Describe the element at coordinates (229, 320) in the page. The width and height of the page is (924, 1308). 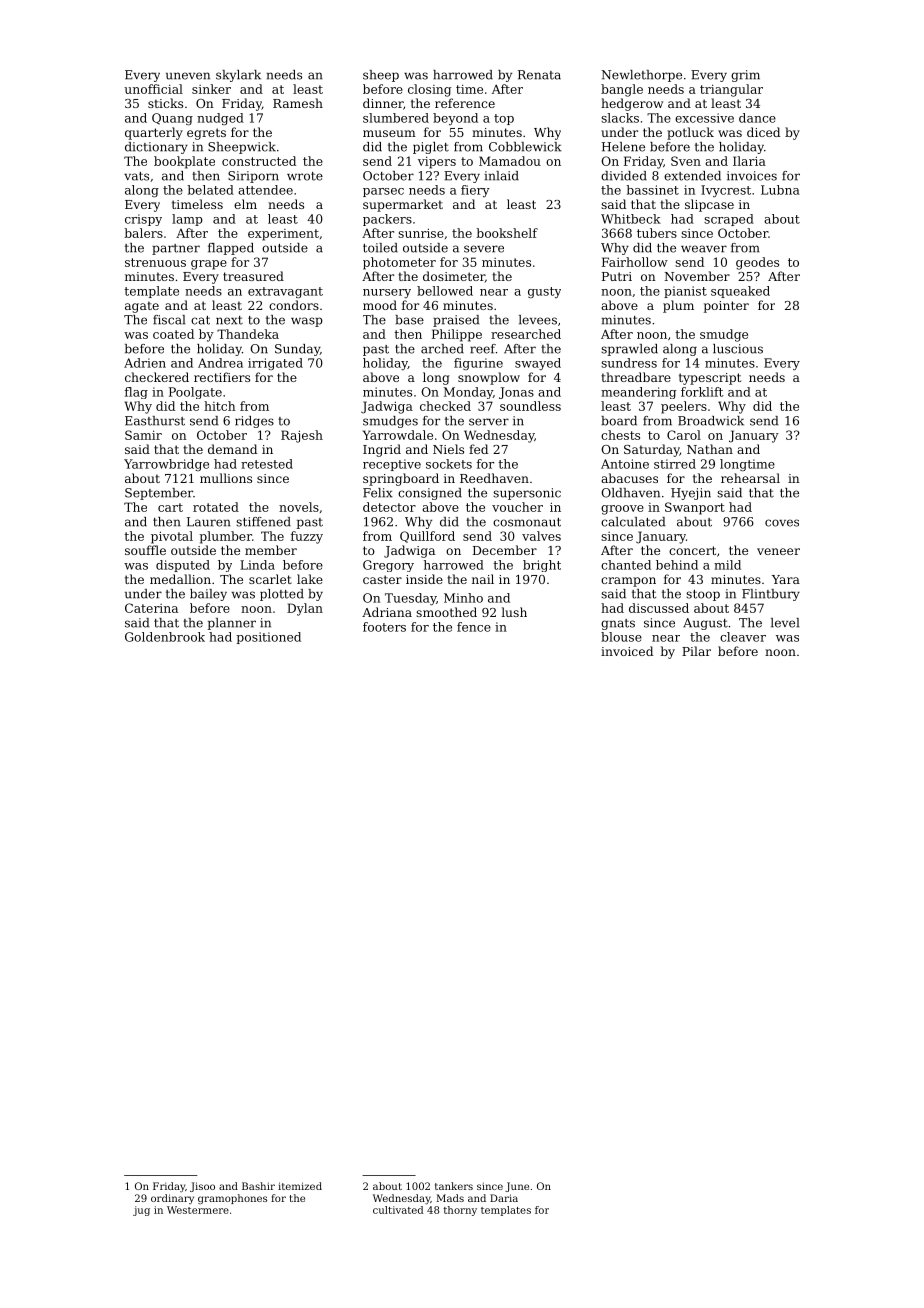
I see `next` at that location.
